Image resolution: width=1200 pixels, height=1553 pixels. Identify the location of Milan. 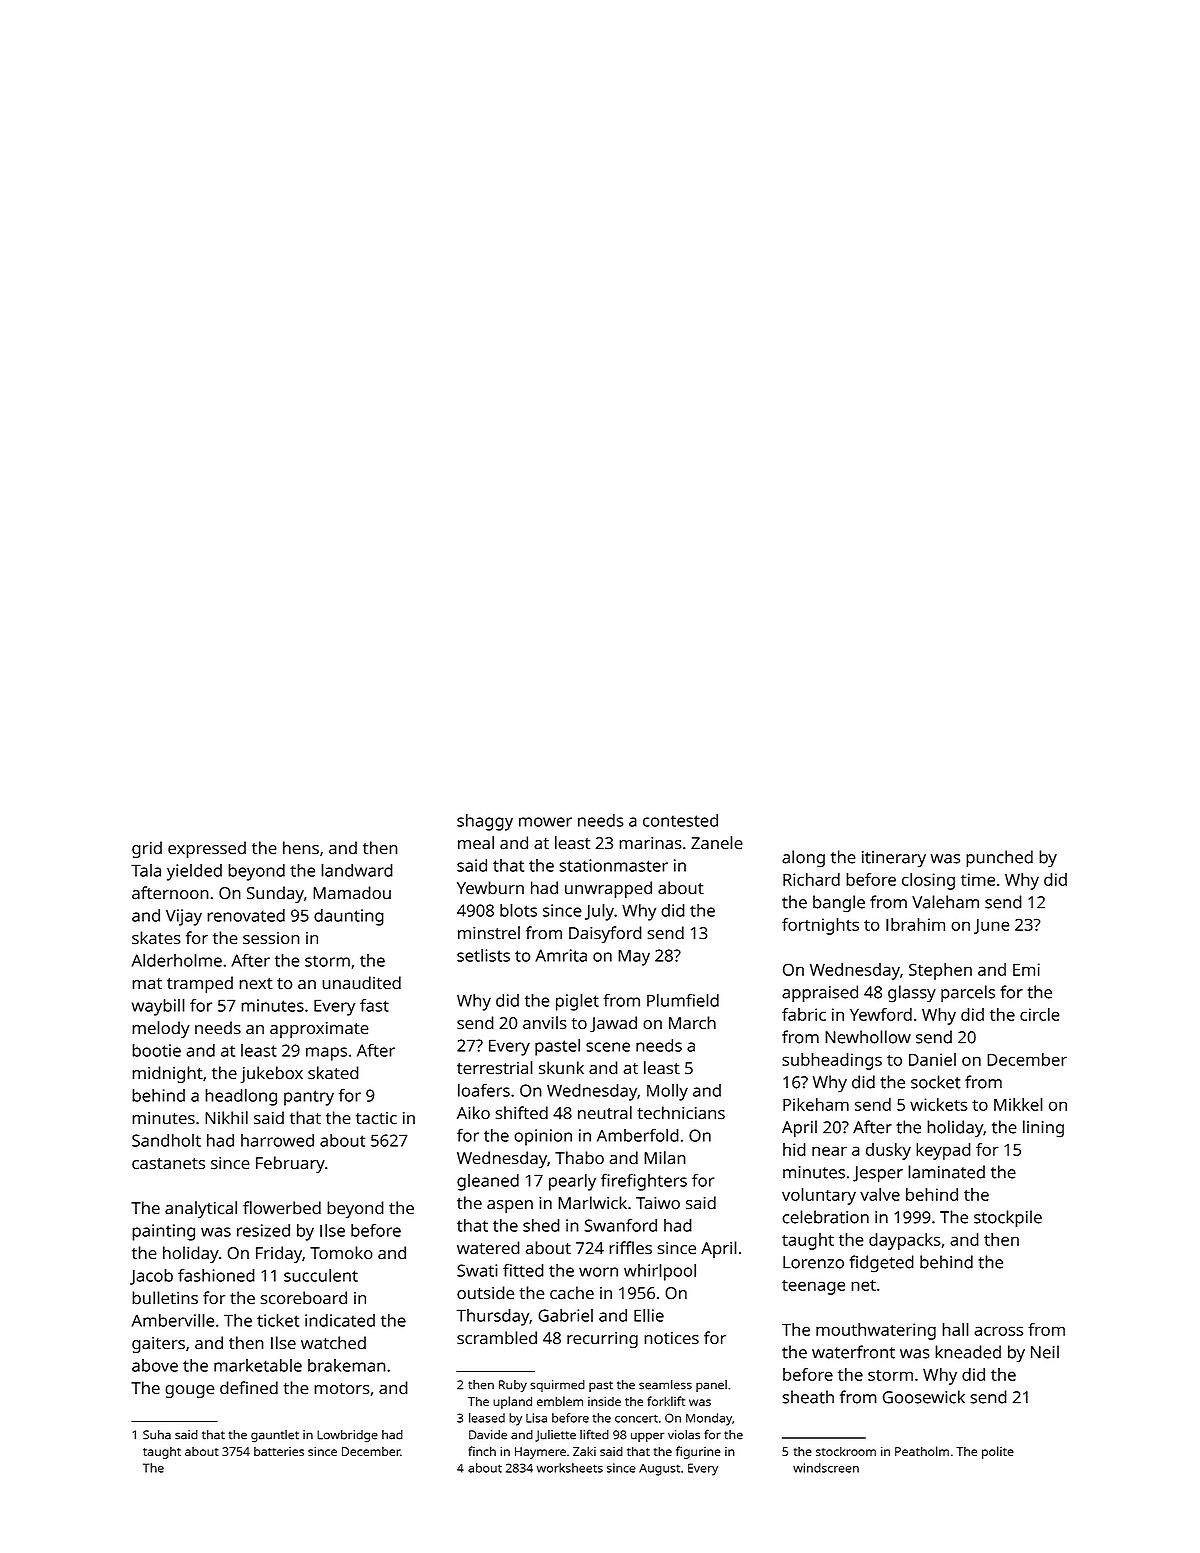
(665, 1158).
